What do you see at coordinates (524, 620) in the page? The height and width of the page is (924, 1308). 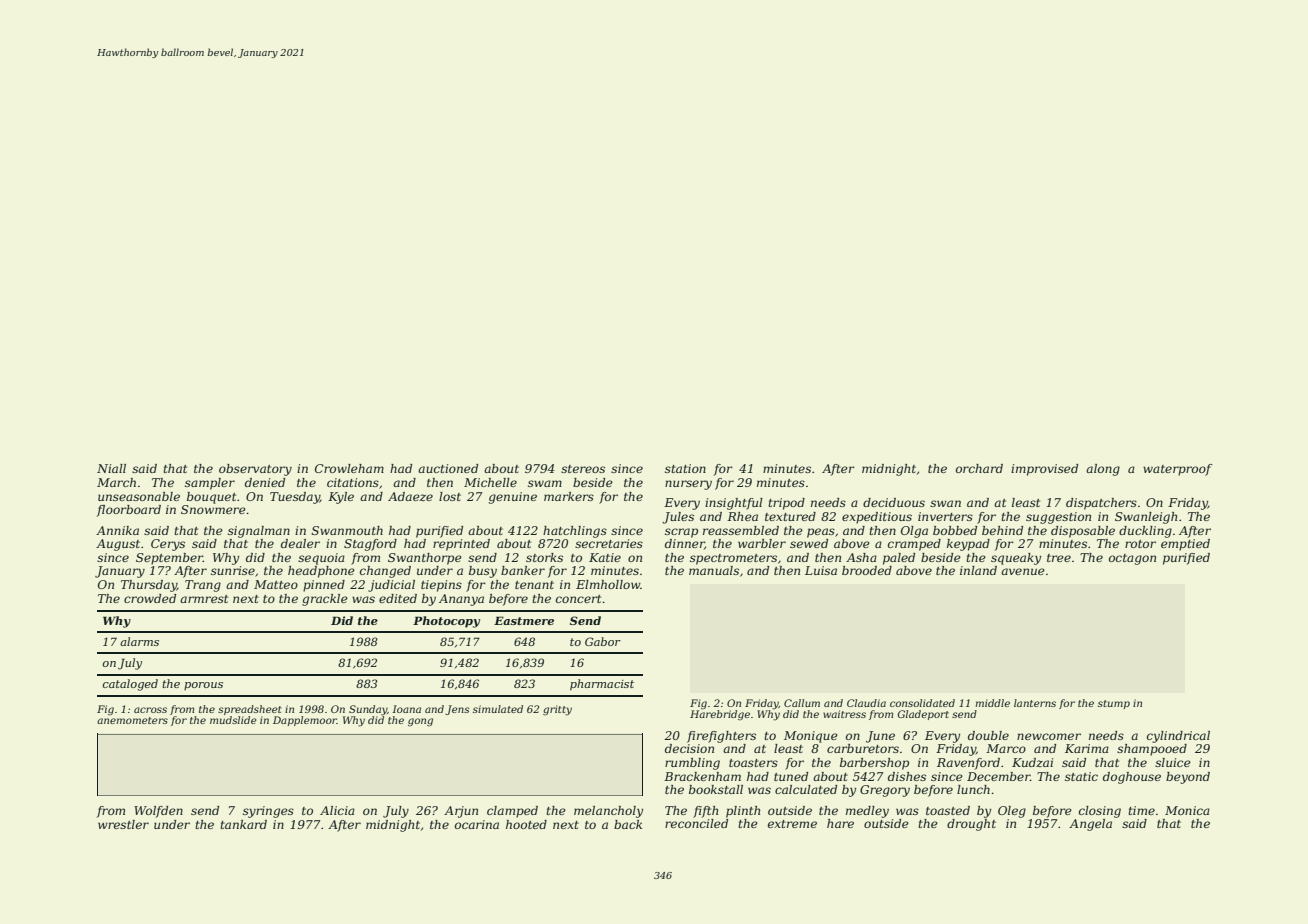 I see `Eastmere` at bounding box center [524, 620].
